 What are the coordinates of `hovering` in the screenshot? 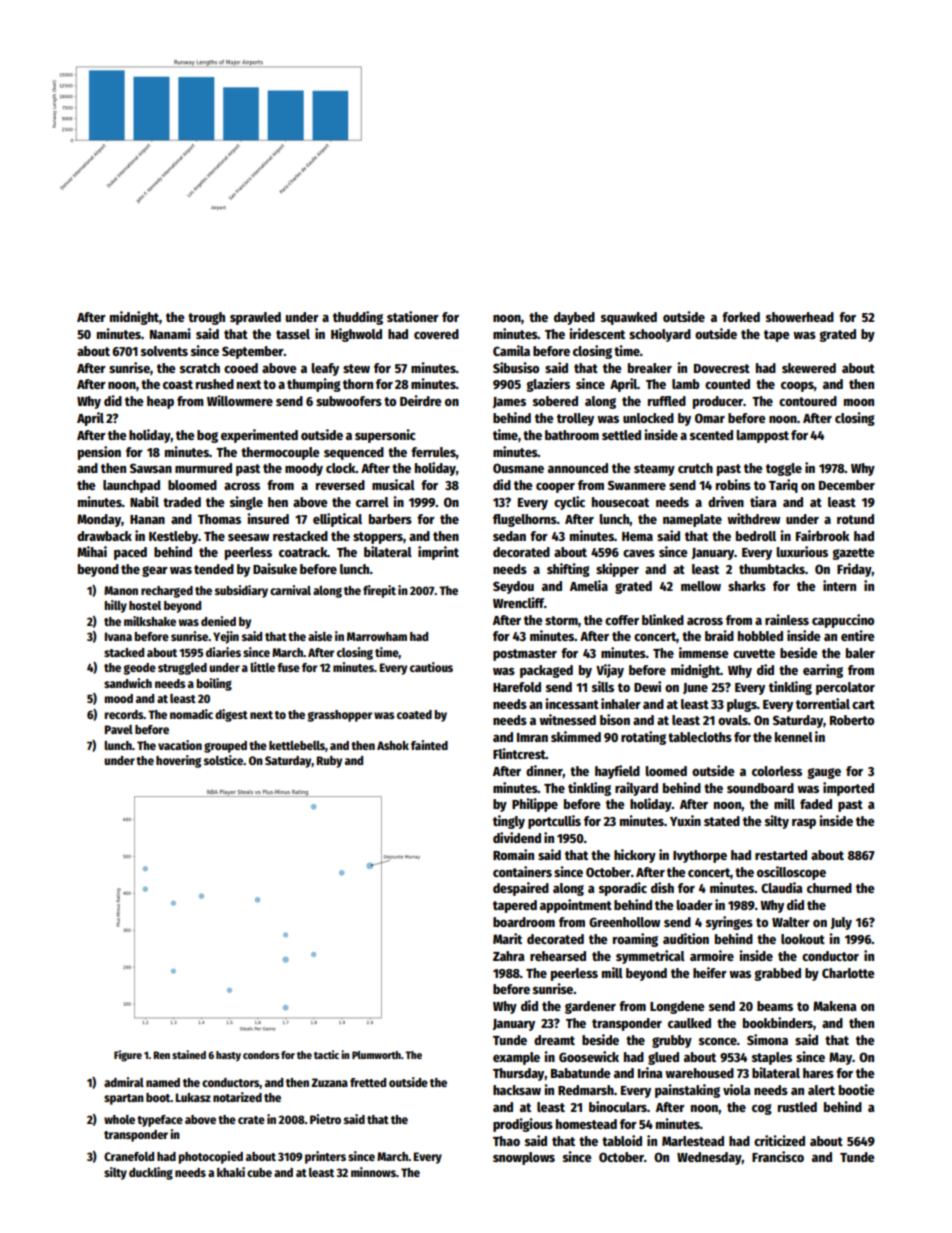 It's located at (178, 761).
